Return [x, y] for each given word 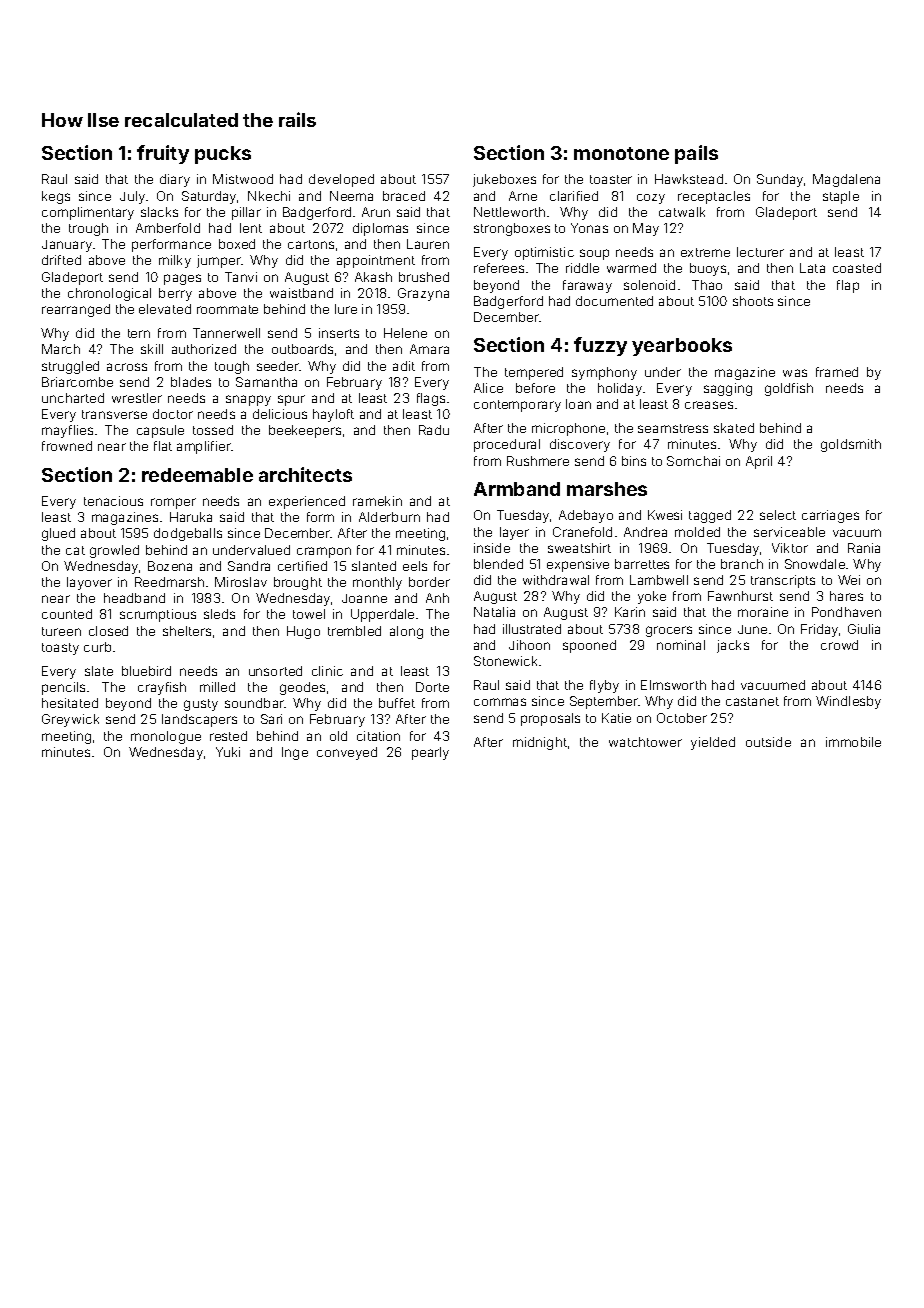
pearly [430, 753]
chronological [109, 294]
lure [346, 309]
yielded [713, 743]
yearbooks [682, 347]
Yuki [228, 752]
